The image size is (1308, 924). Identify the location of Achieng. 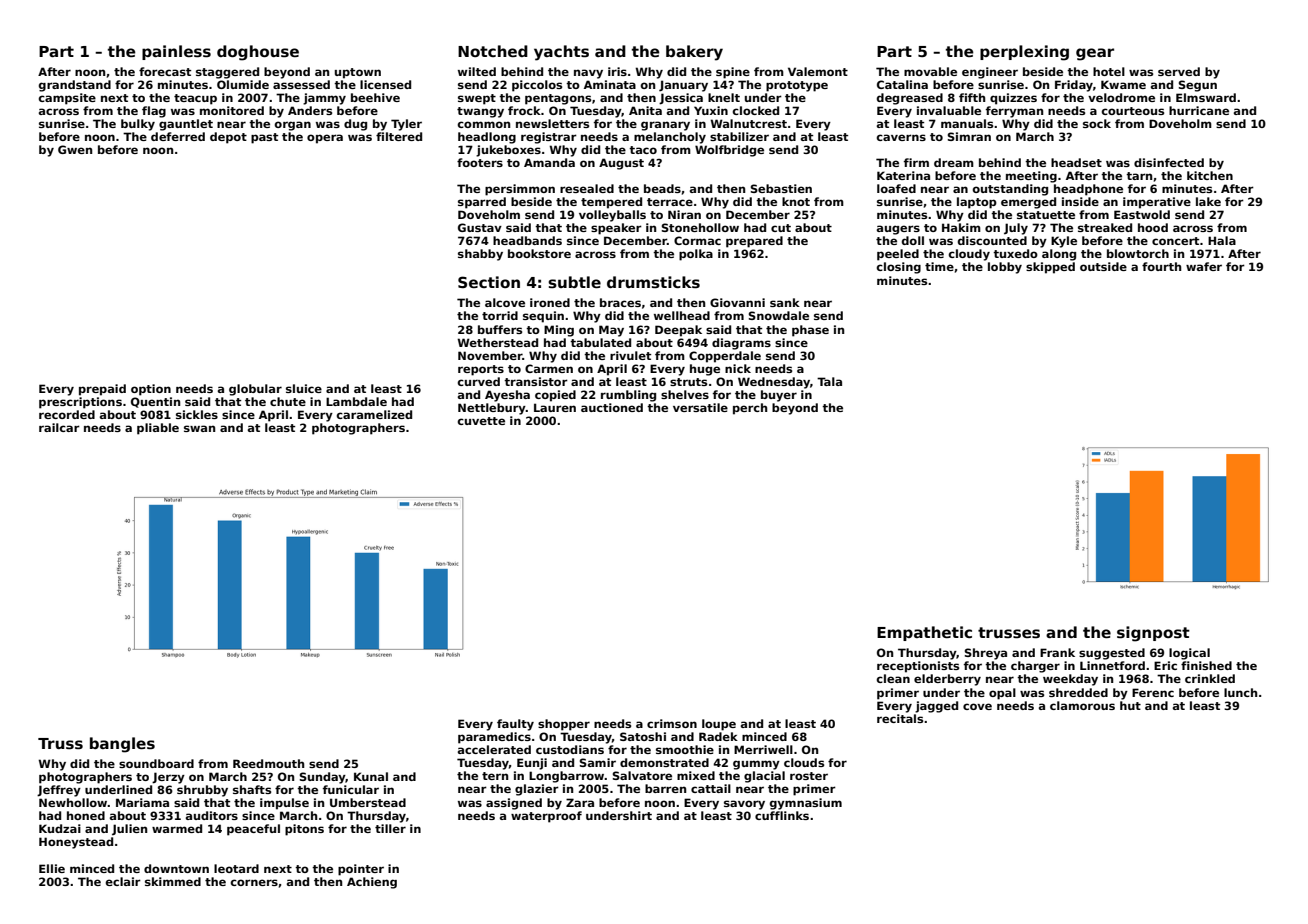
(372, 883).
